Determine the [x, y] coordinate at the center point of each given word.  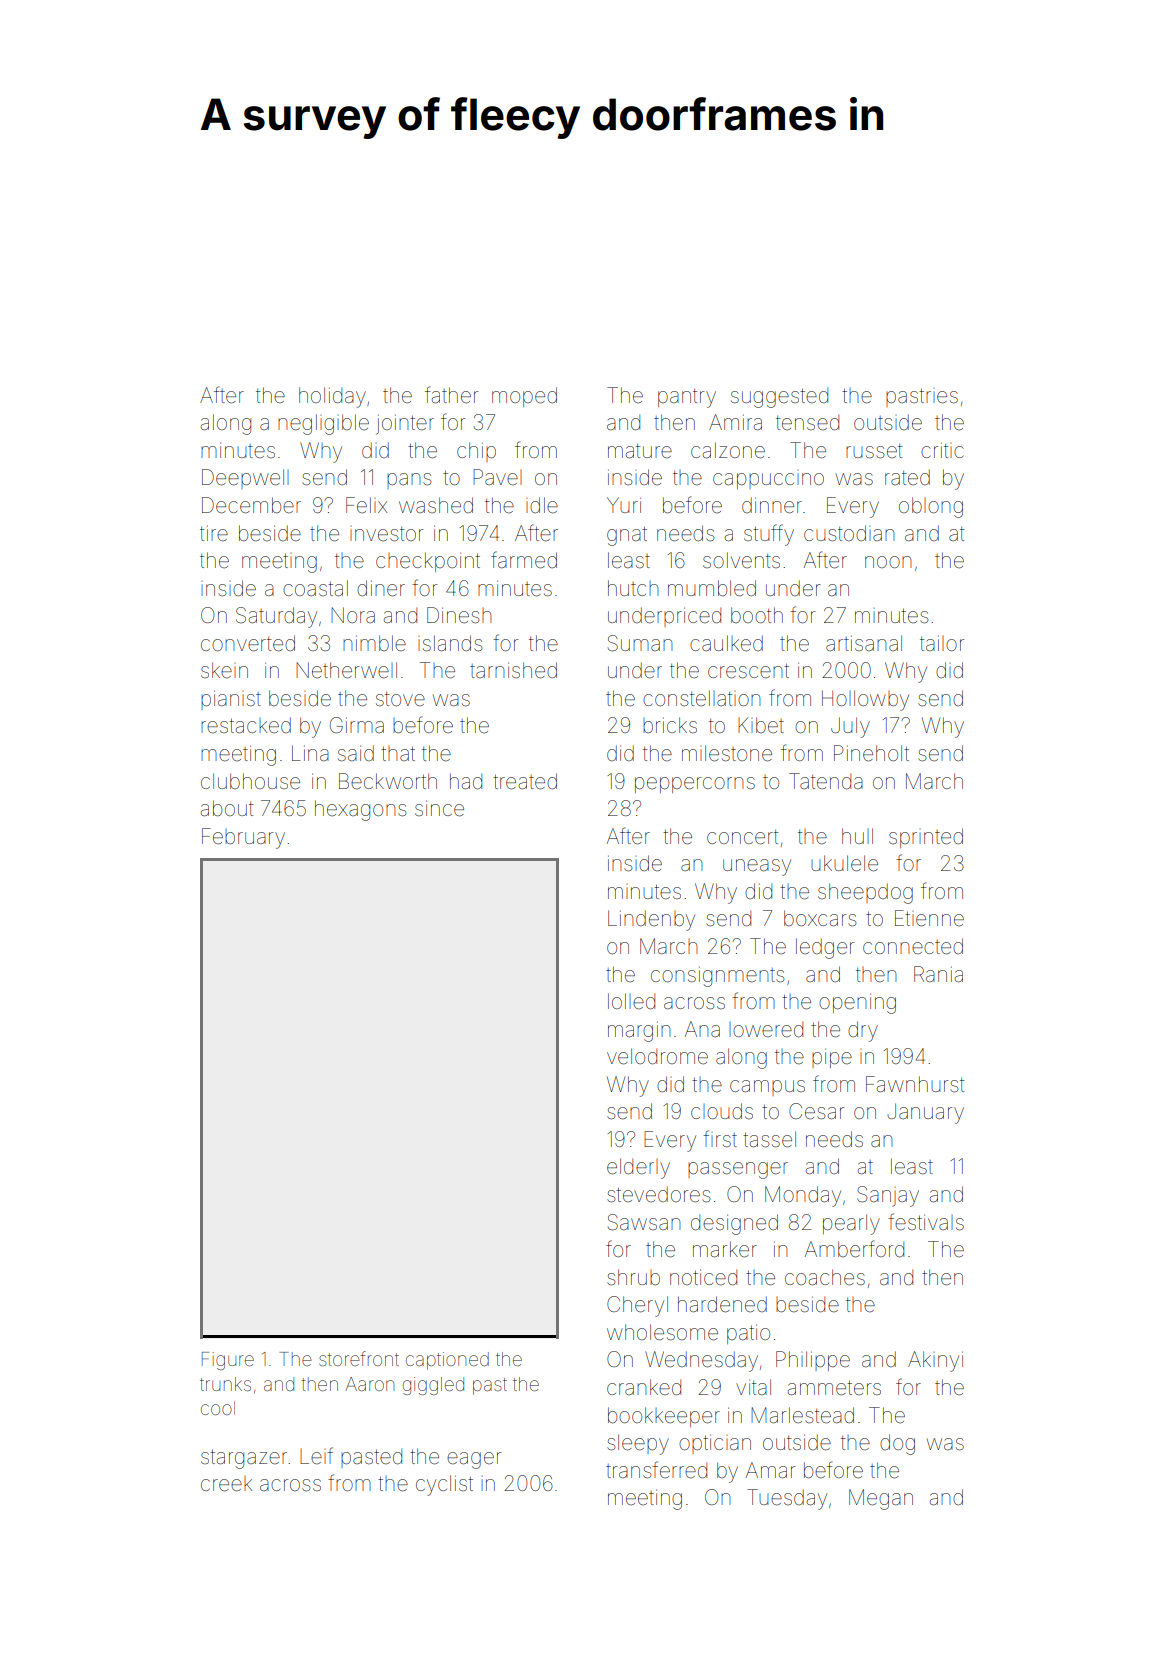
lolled [631, 1001]
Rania [938, 974]
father [451, 394]
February [243, 838]
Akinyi [935, 1361]
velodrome [657, 1056]
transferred [656, 1469]
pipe [832, 1058]
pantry [687, 398]
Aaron [370, 1384]
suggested [779, 398]
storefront [359, 1358]
